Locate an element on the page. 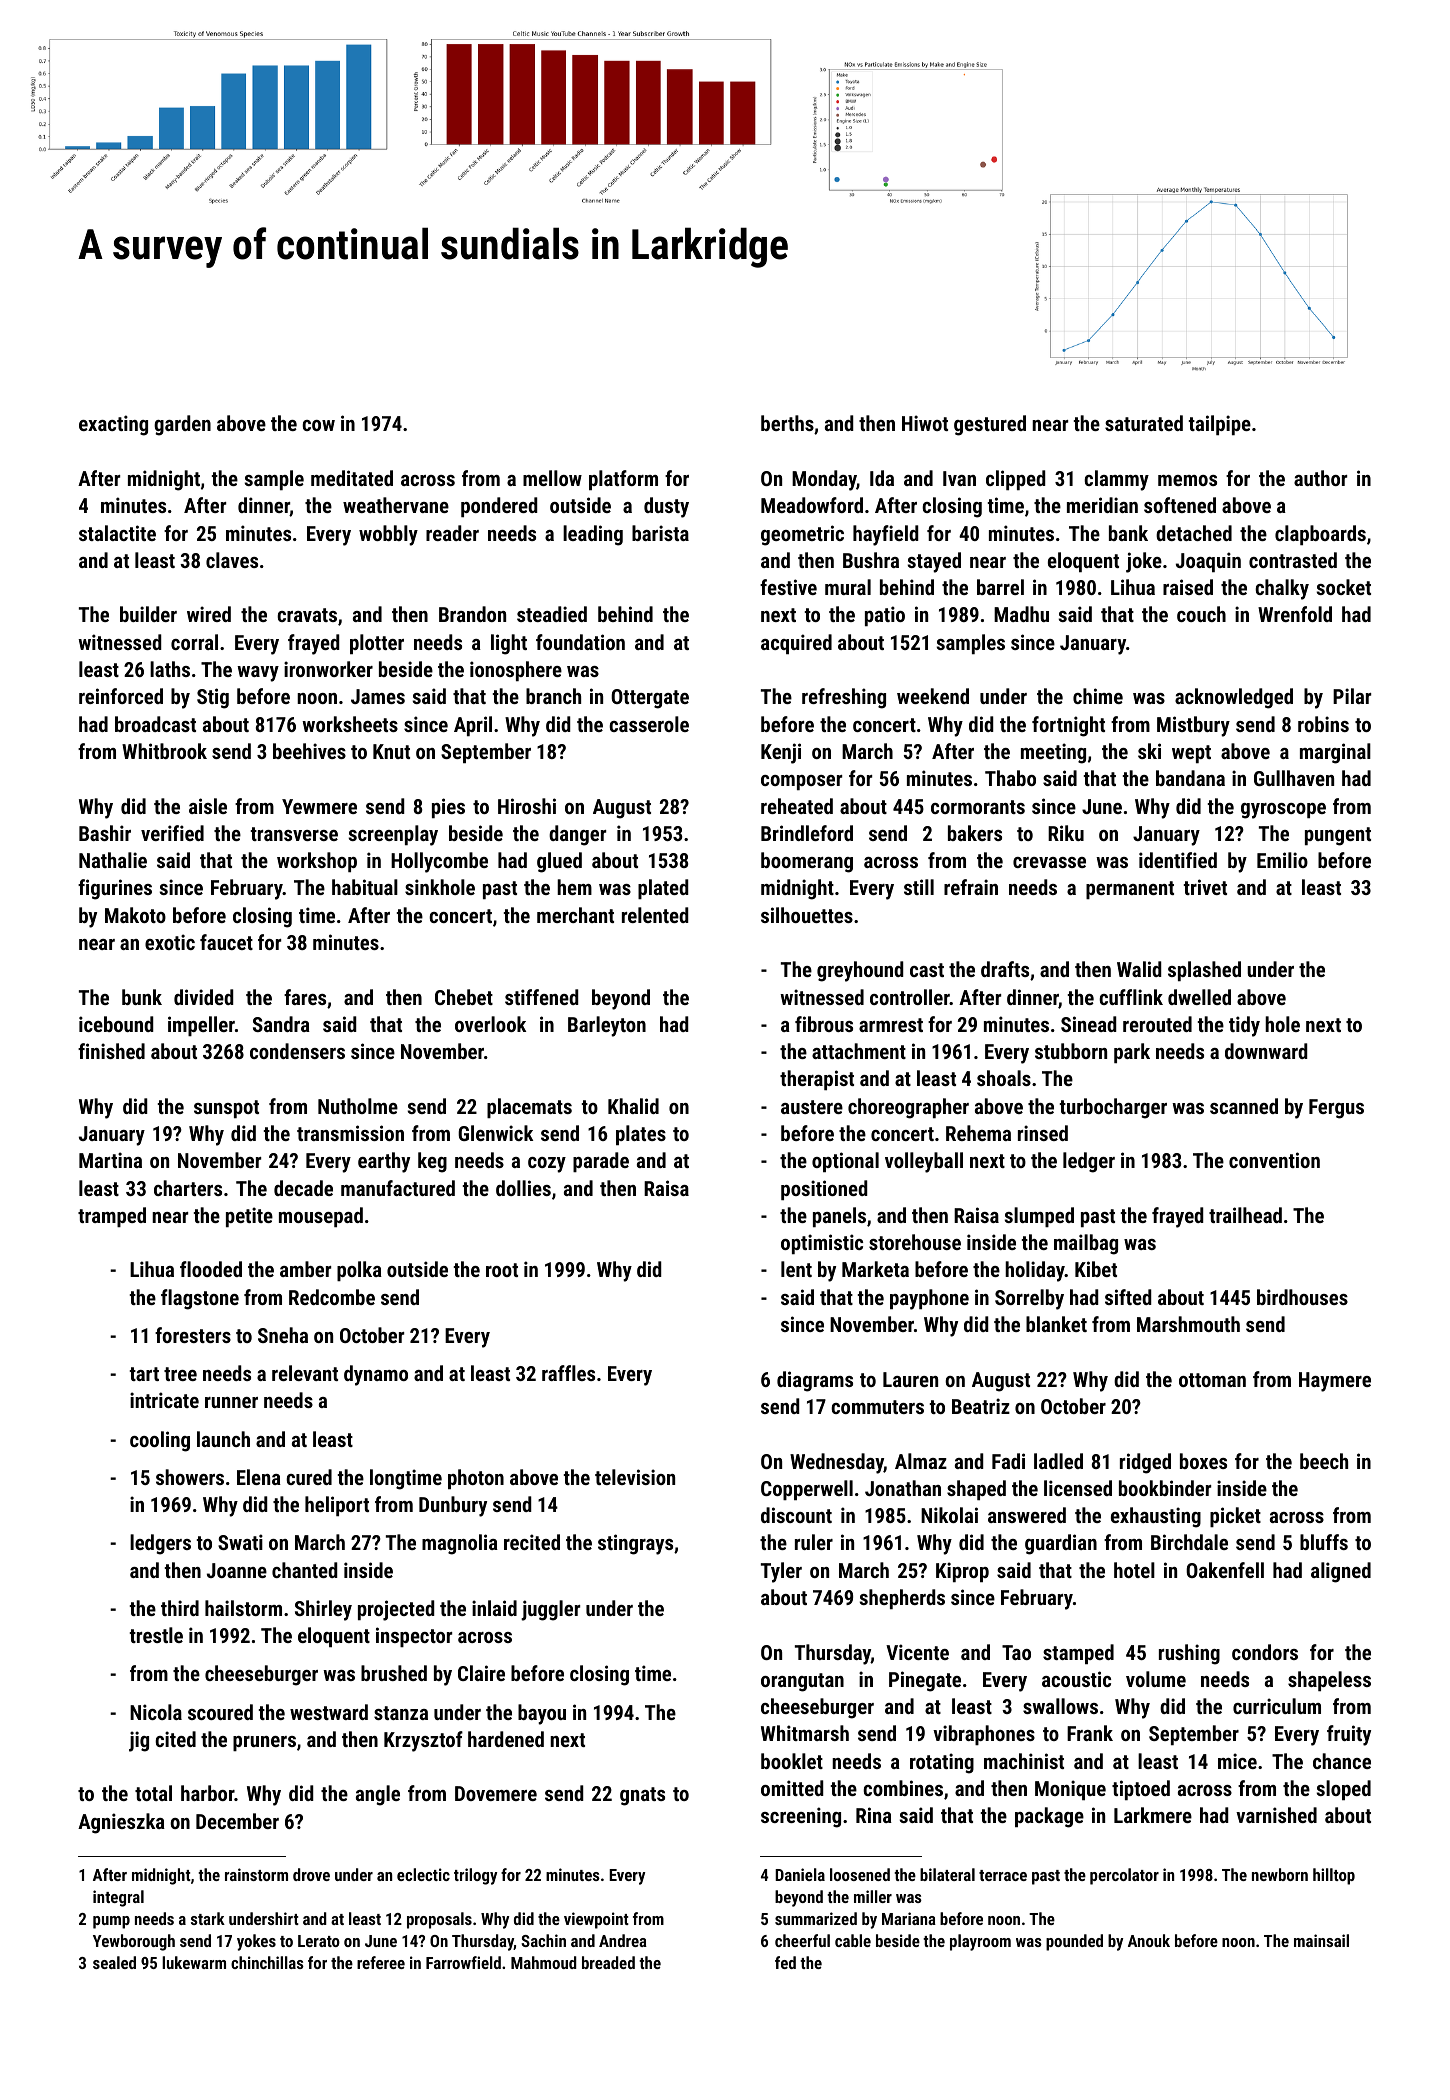 This page has width=1450, height=2100. shapeless is located at coordinates (1329, 1681).
